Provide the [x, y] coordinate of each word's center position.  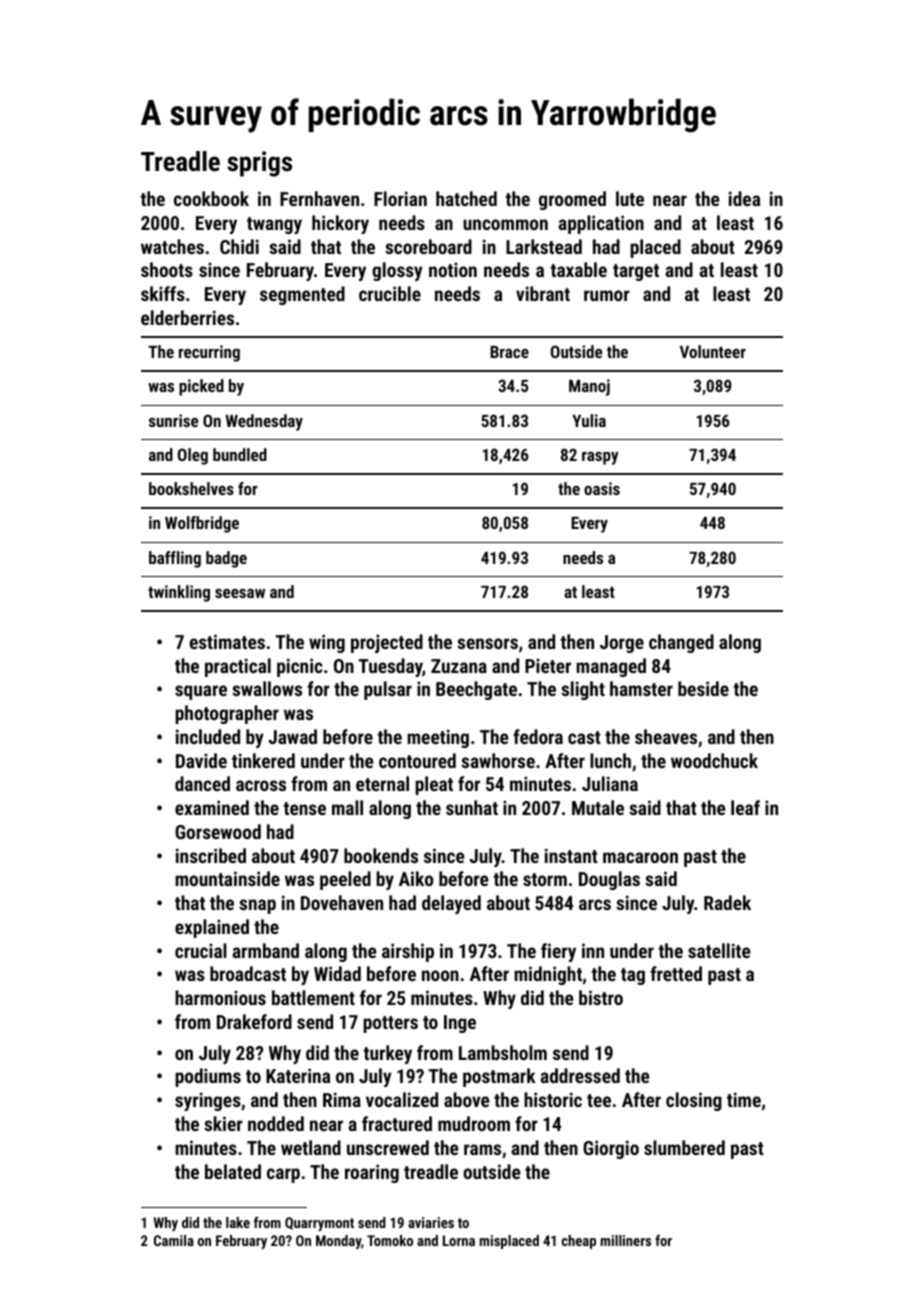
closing [694, 1101]
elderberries [187, 317]
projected [387, 643]
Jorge [622, 644]
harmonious [220, 997]
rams [482, 1149]
